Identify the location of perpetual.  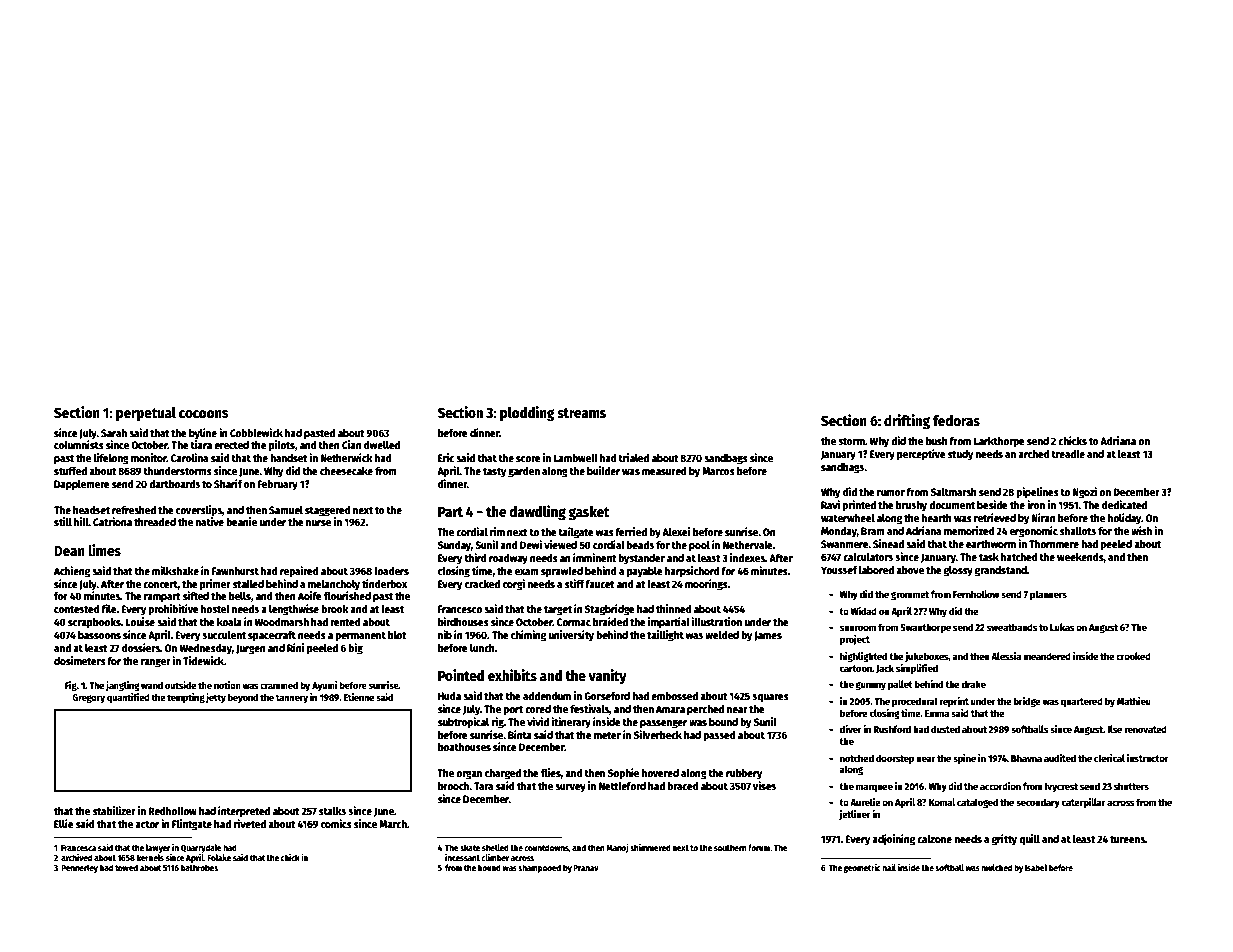
(146, 414).
